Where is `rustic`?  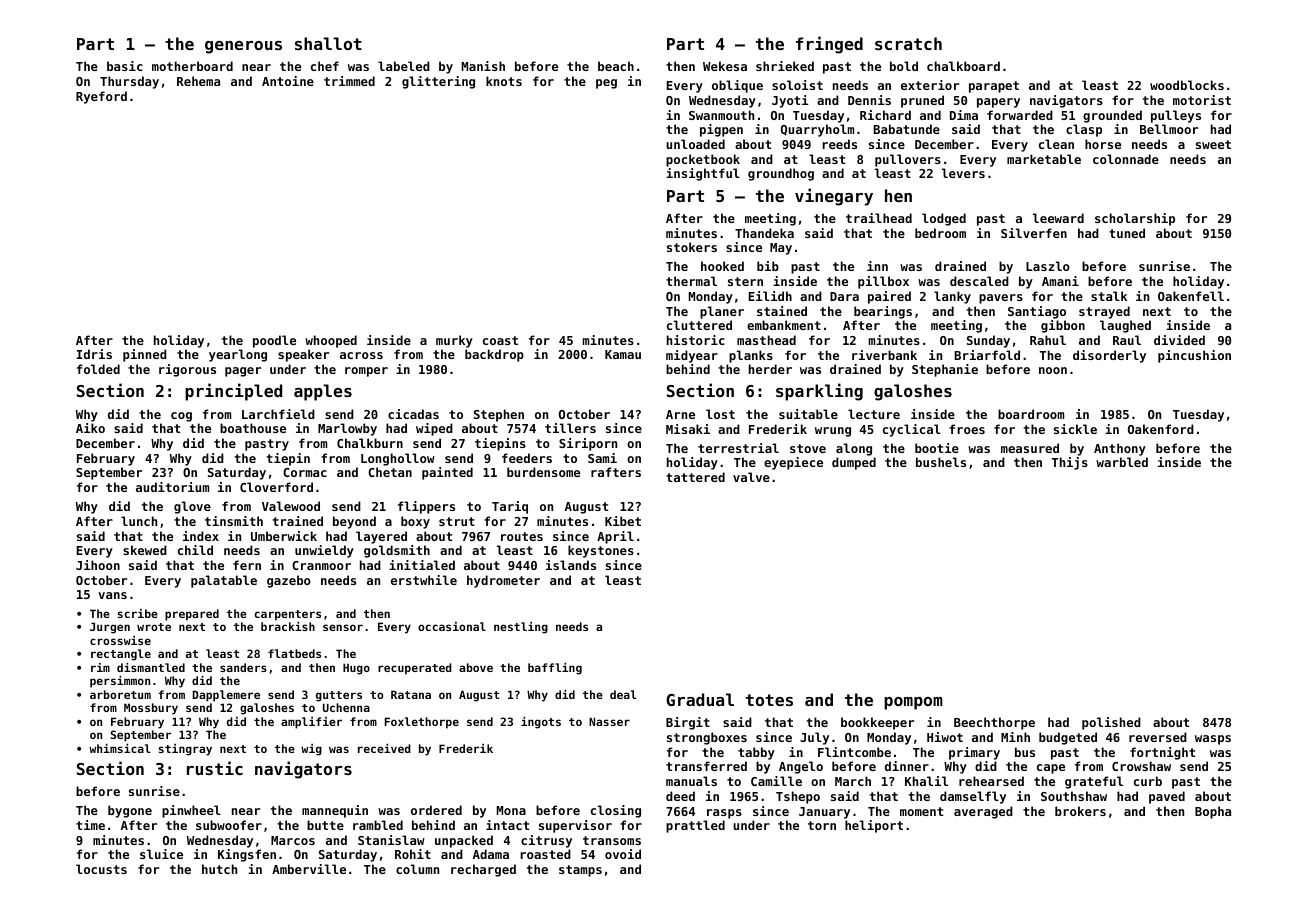 rustic is located at coordinates (215, 768).
